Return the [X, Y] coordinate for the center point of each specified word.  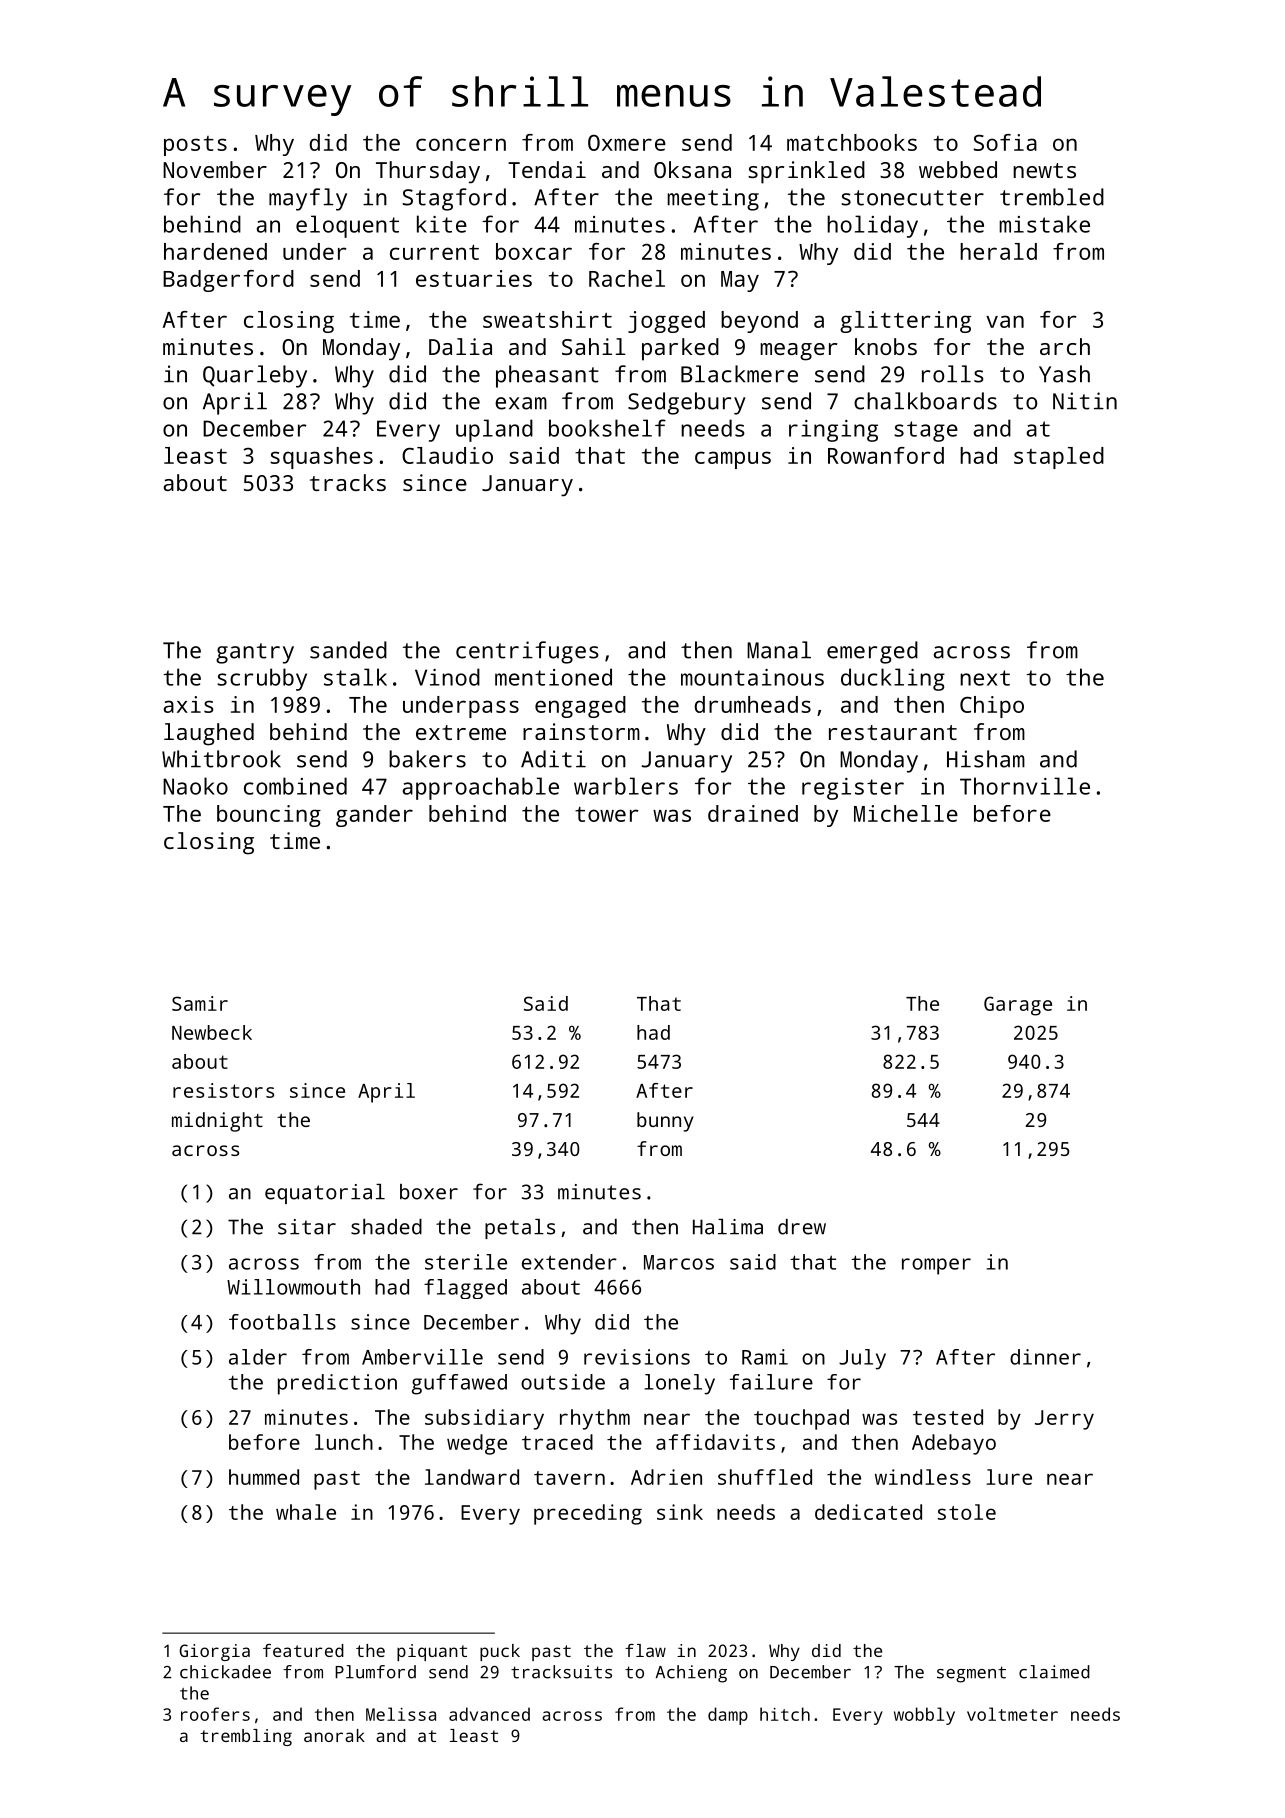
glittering [905, 322]
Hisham [986, 759]
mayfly [308, 199]
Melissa [401, 1714]
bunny [665, 1122]
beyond [759, 322]
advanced [489, 1714]
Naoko [195, 786]
